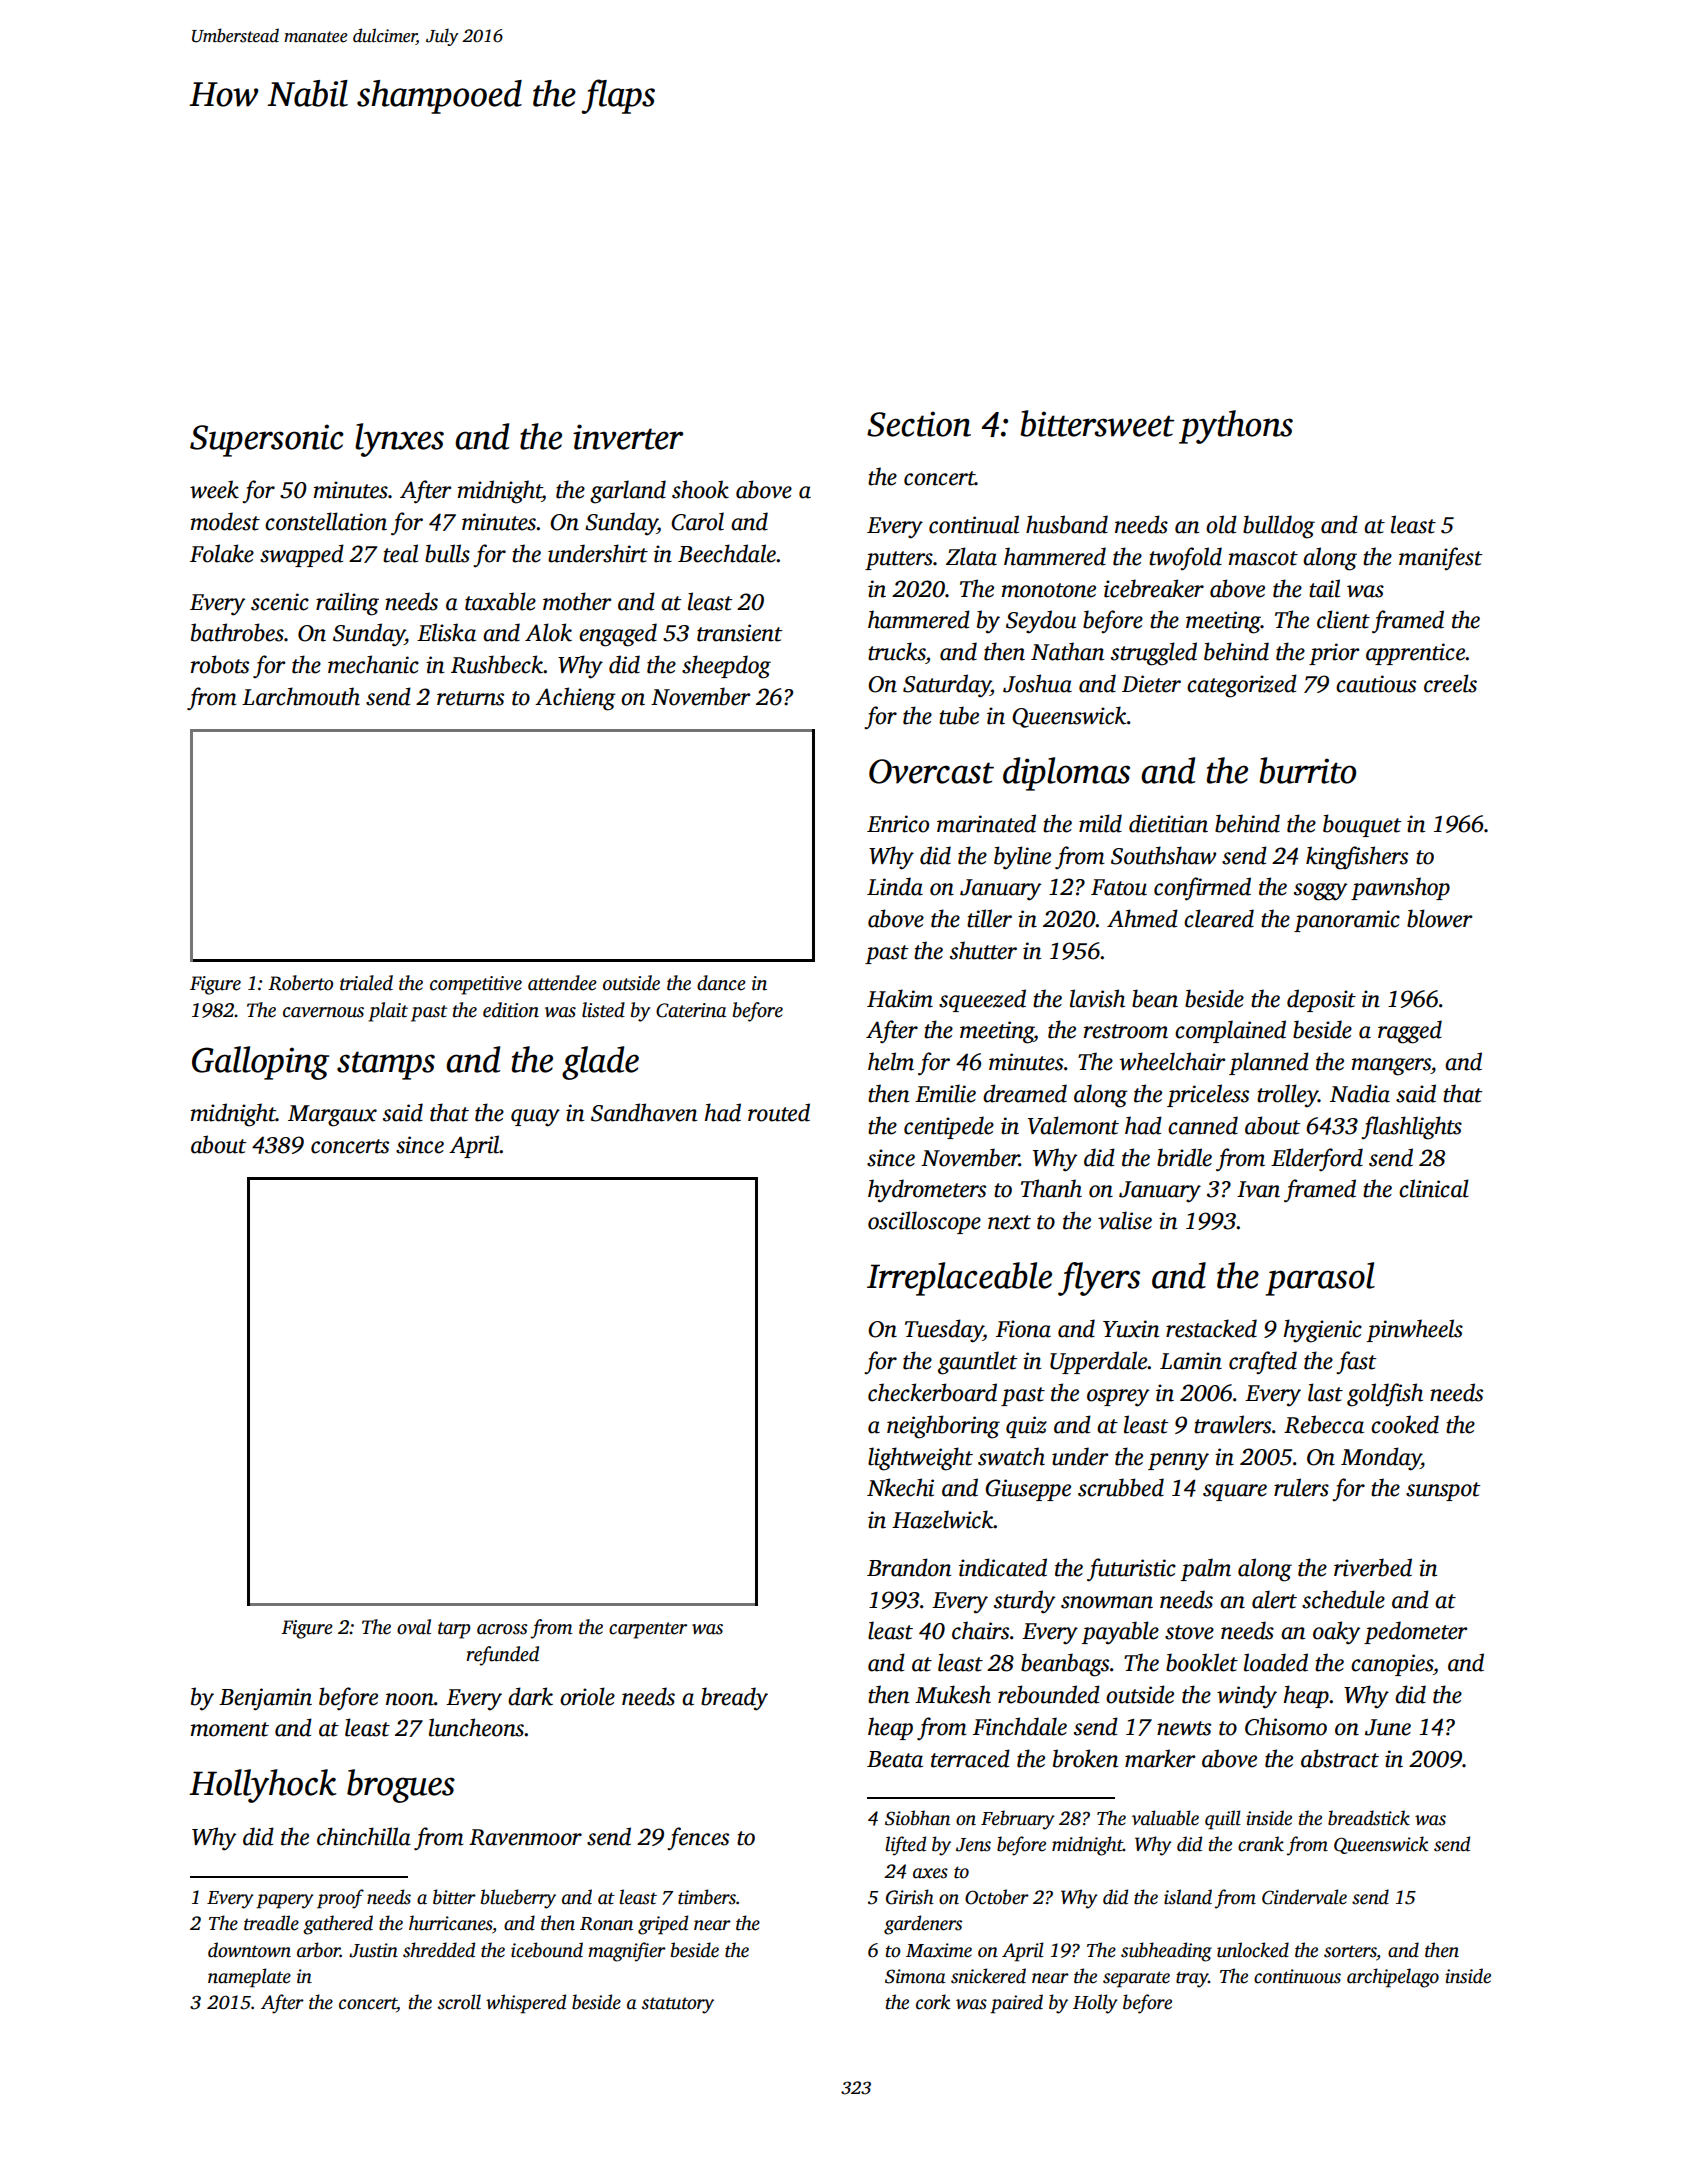 The width and height of the screenshot is (1683, 2178). Describe the element at coordinates (891, 1061) in the screenshot. I see `helm` at that location.
